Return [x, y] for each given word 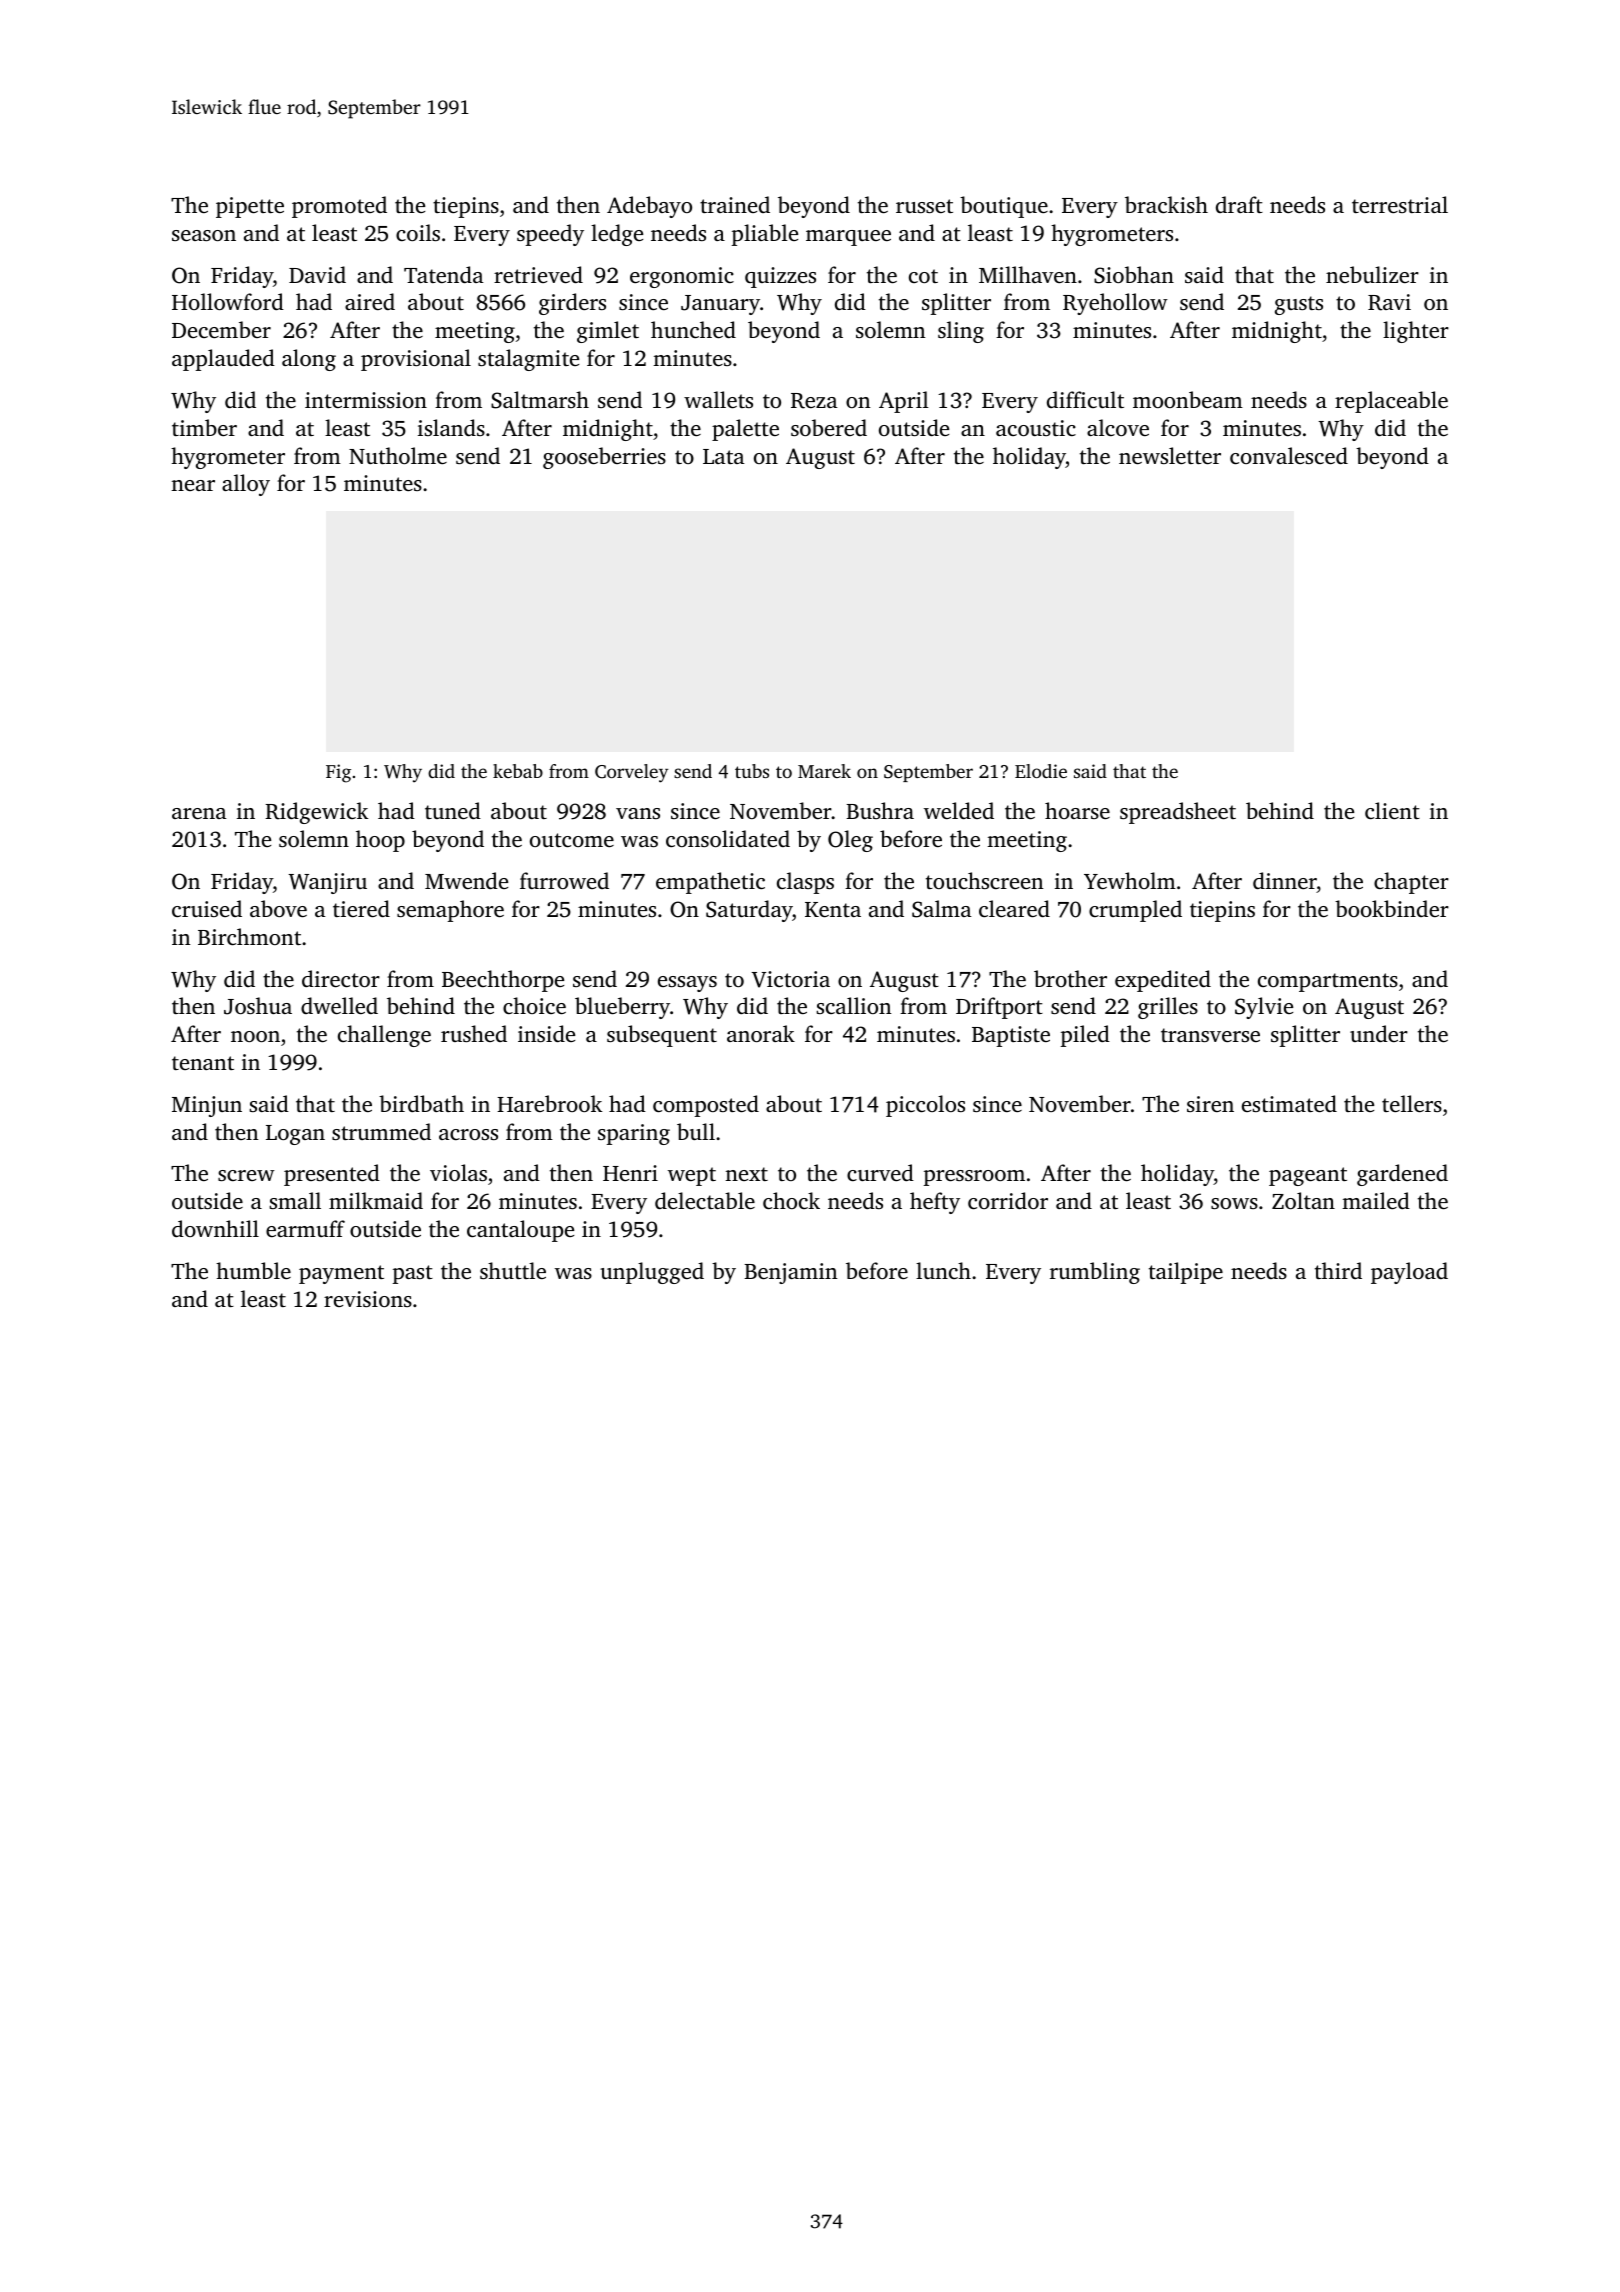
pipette [250, 207]
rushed [474, 1033]
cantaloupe [520, 1231]
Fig [338, 773]
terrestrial [1400, 204]
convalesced [1289, 455]
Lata [724, 456]
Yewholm [1130, 880]
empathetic [710, 883]
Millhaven [1028, 274]
